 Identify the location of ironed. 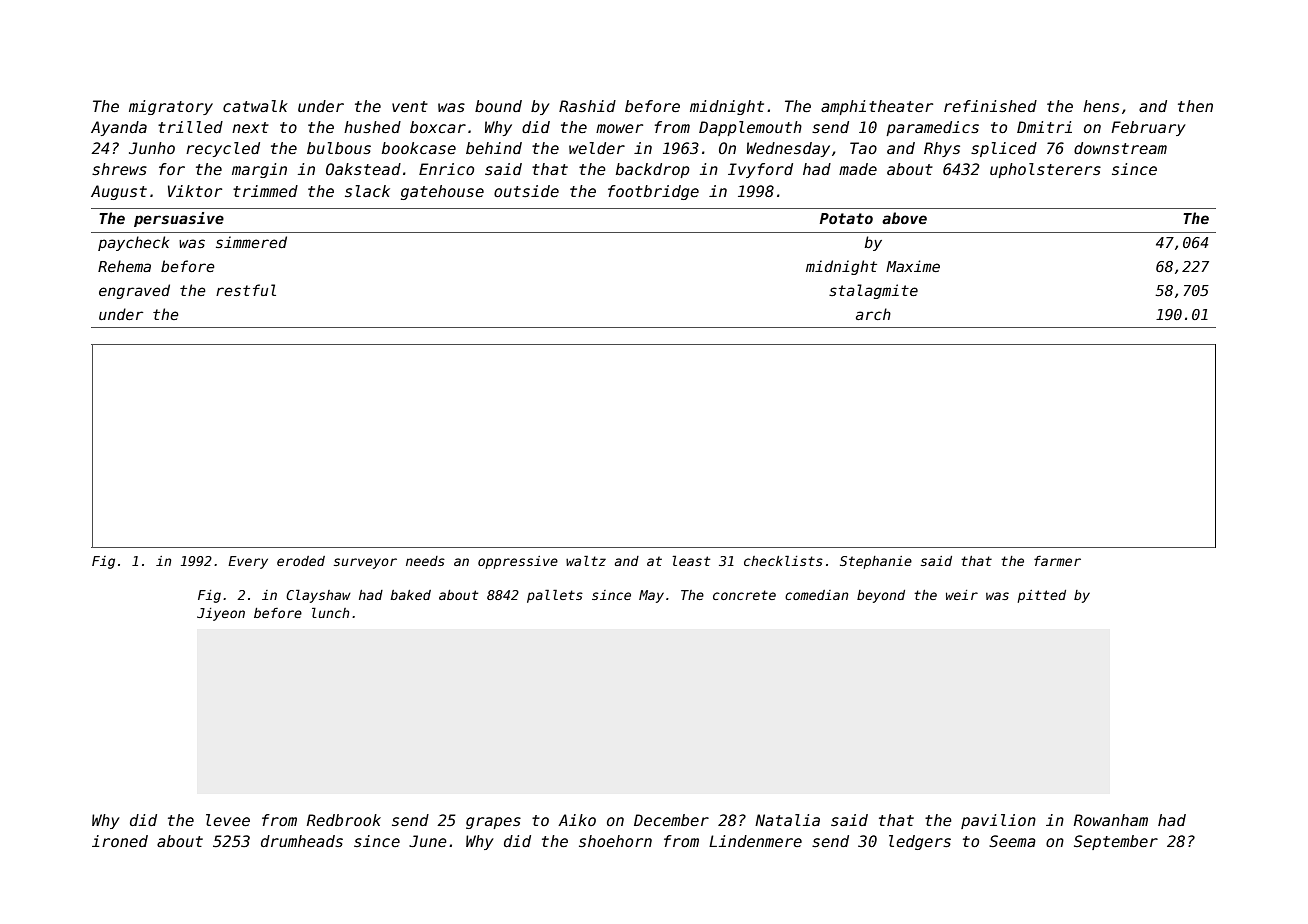
(120, 841).
